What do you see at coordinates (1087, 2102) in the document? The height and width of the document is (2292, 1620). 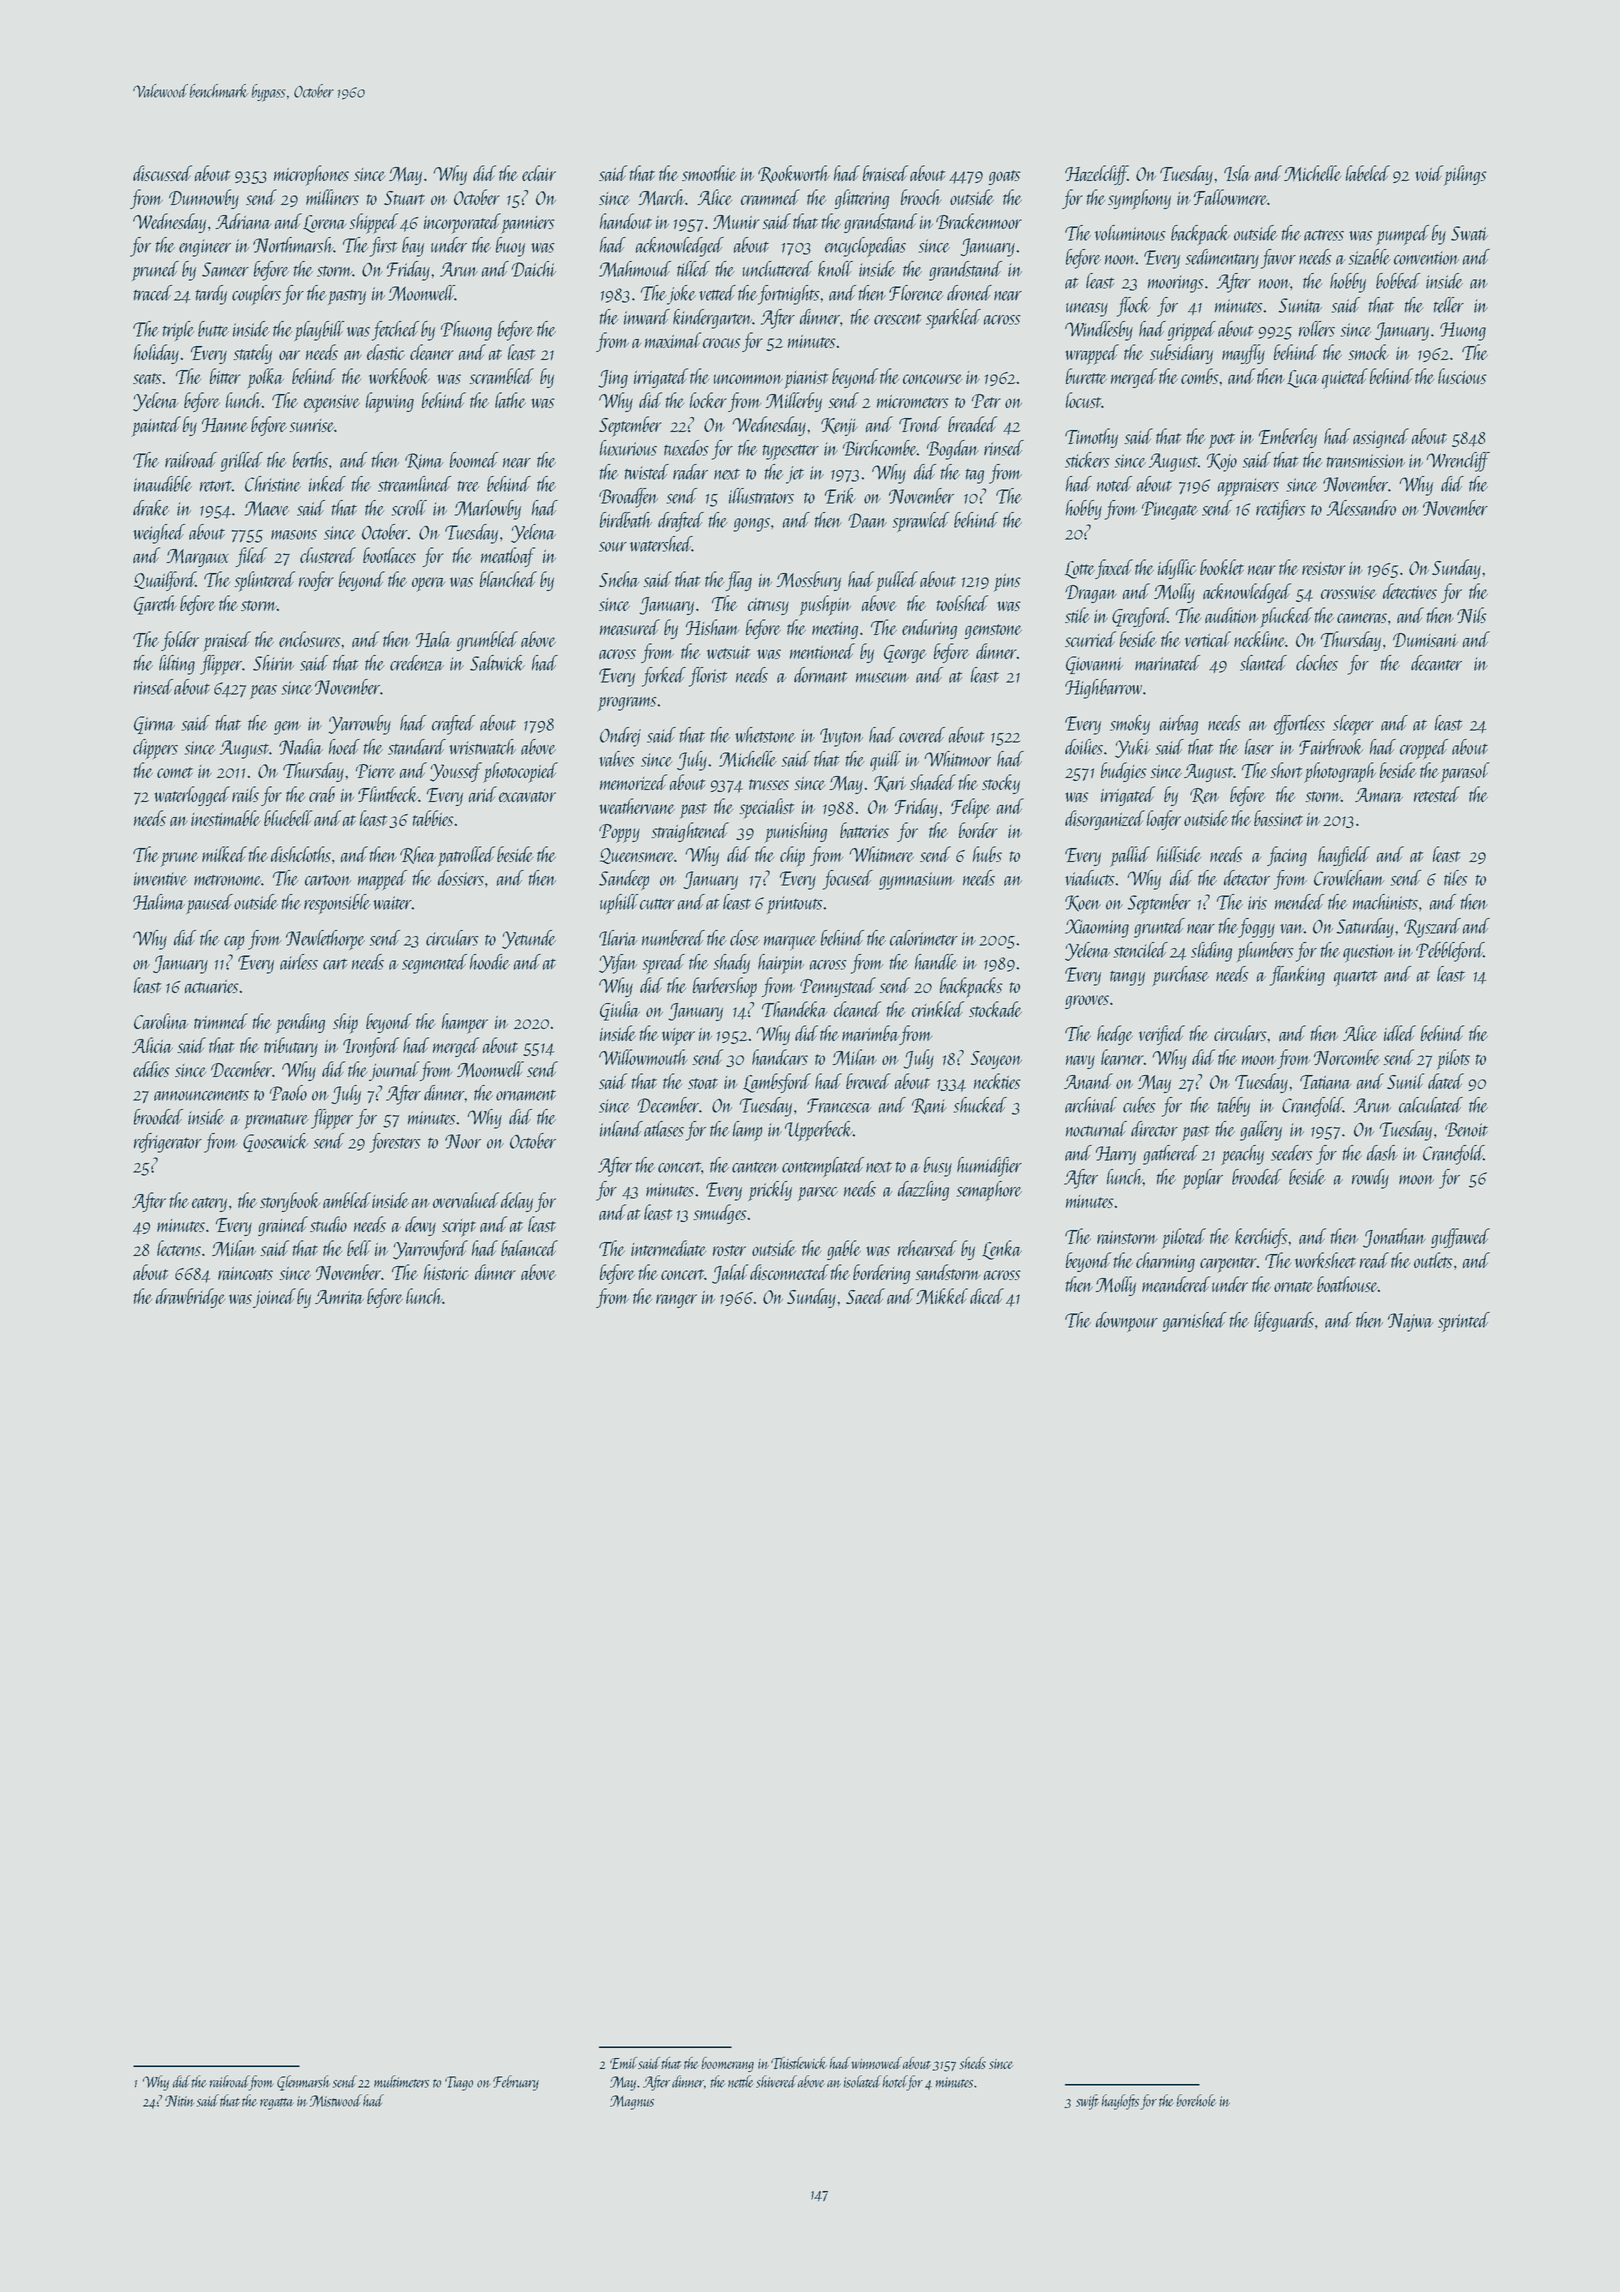 I see `swift` at bounding box center [1087, 2102].
